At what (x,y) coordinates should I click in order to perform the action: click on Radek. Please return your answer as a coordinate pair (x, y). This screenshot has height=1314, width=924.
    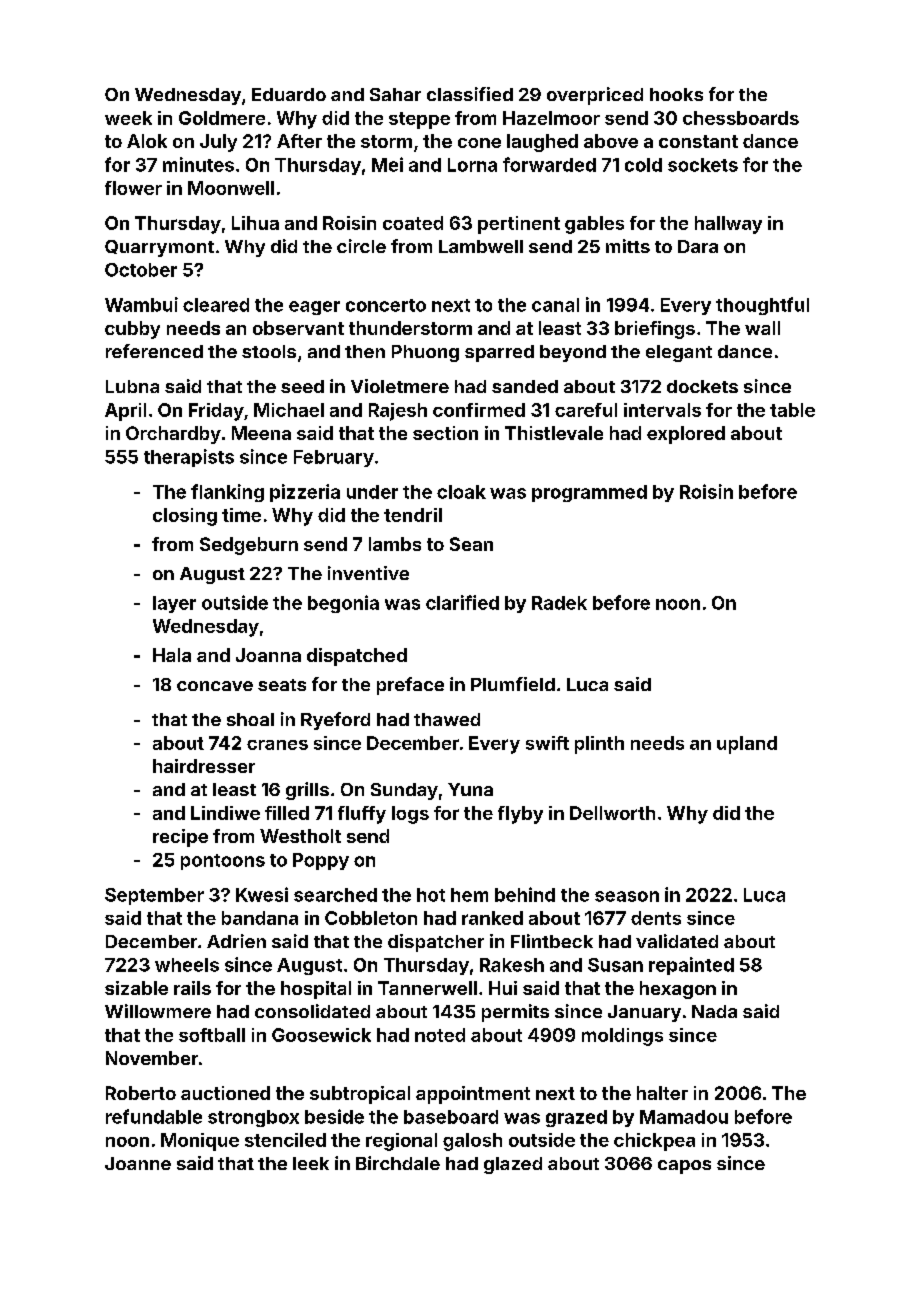
    Looking at the image, I should click on (559, 603).
